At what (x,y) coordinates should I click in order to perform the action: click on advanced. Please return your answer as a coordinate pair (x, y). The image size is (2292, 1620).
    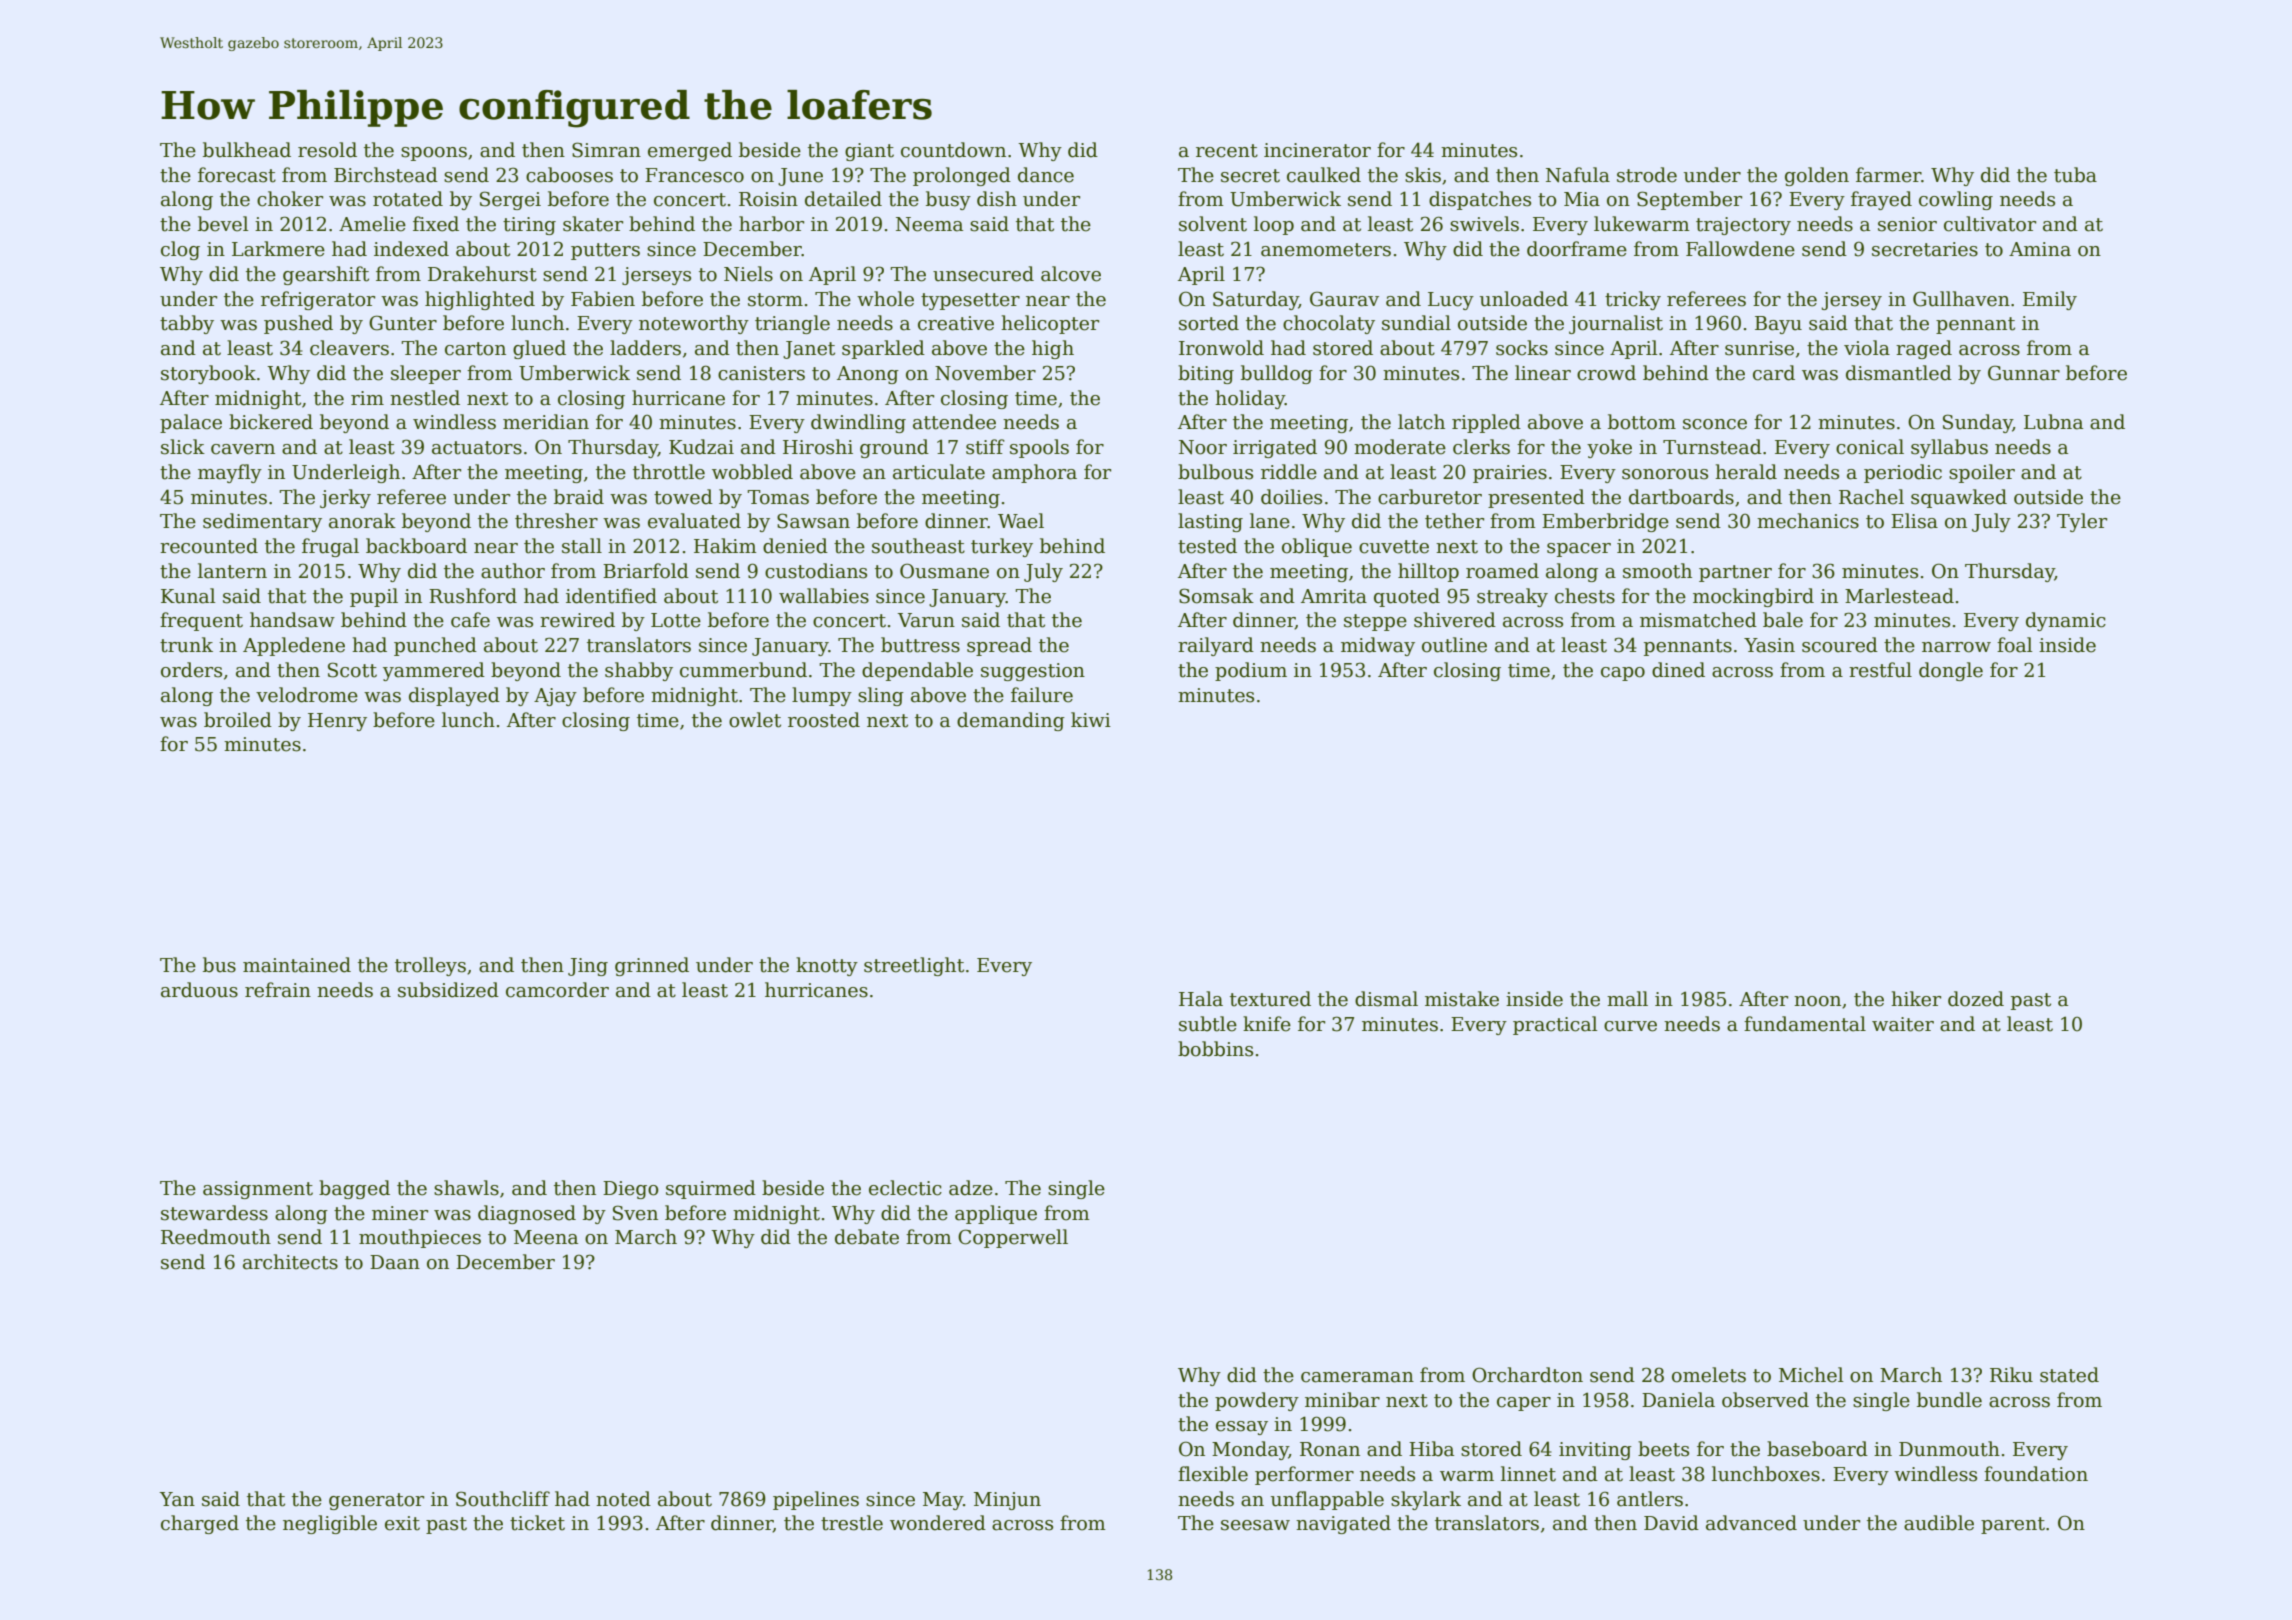
    Looking at the image, I should click on (1751, 1523).
